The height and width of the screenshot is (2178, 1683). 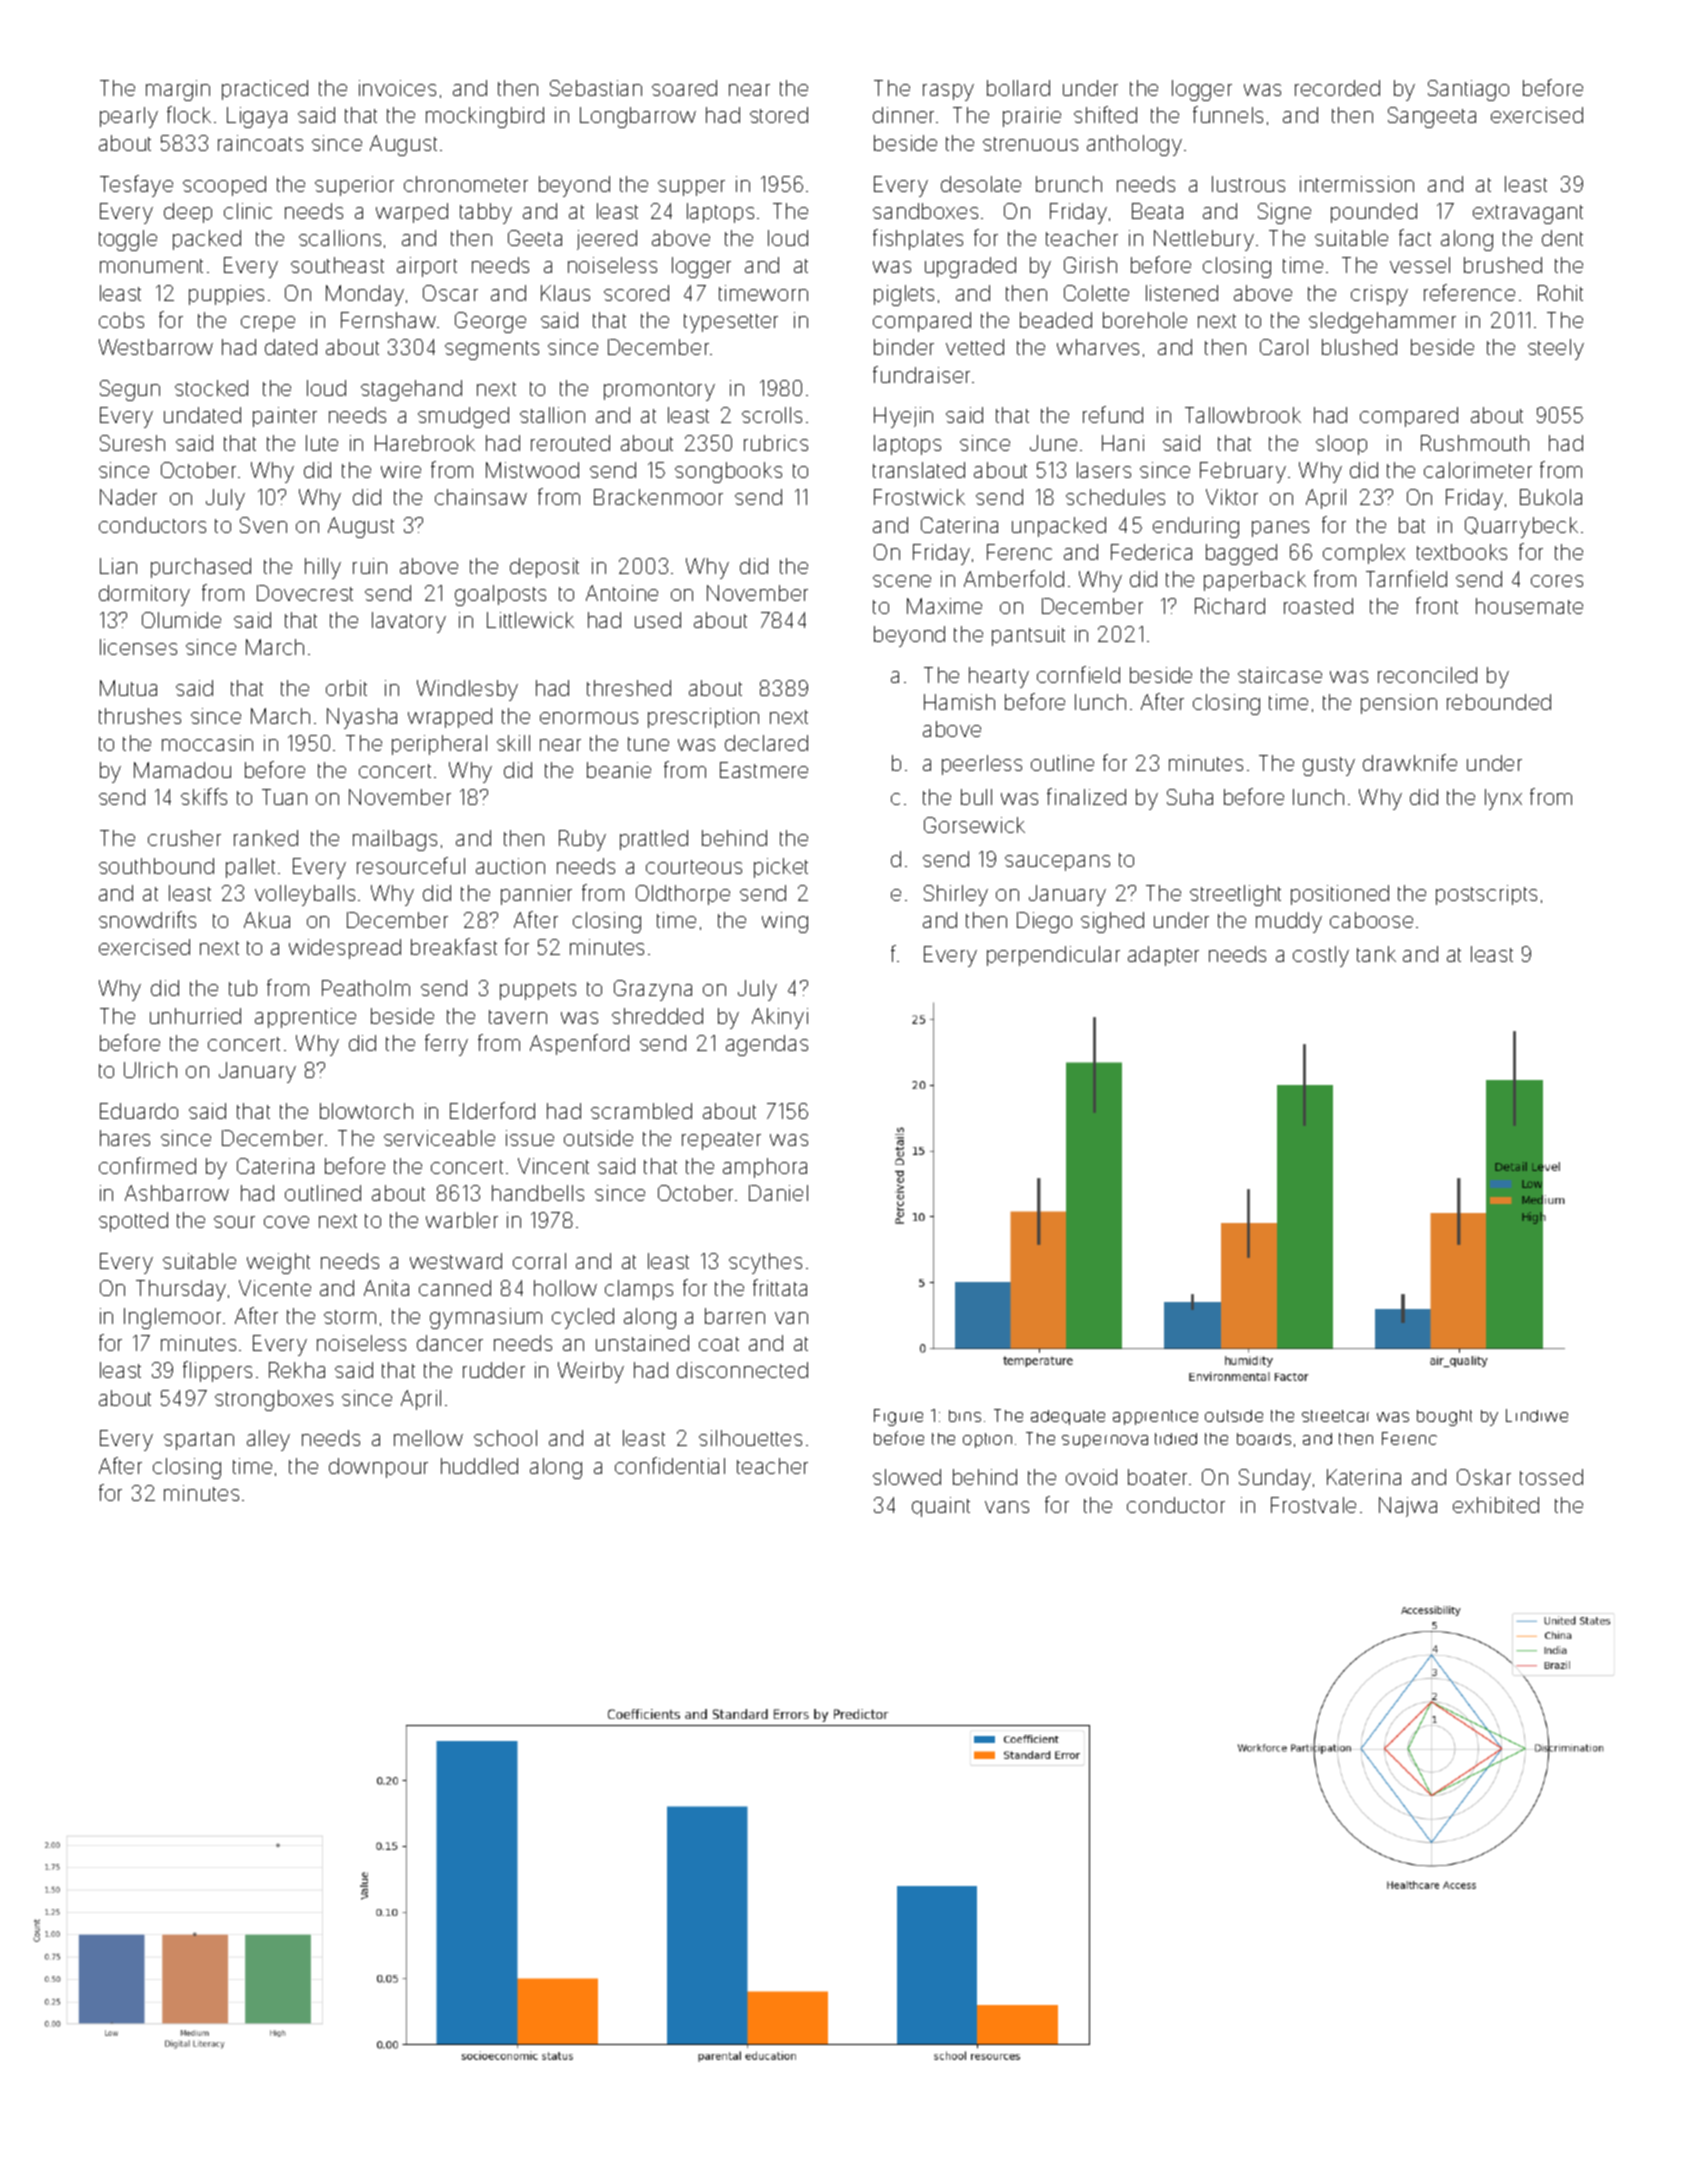 What do you see at coordinates (1289, 922) in the screenshot?
I see `muddy` at bounding box center [1289, 922].
